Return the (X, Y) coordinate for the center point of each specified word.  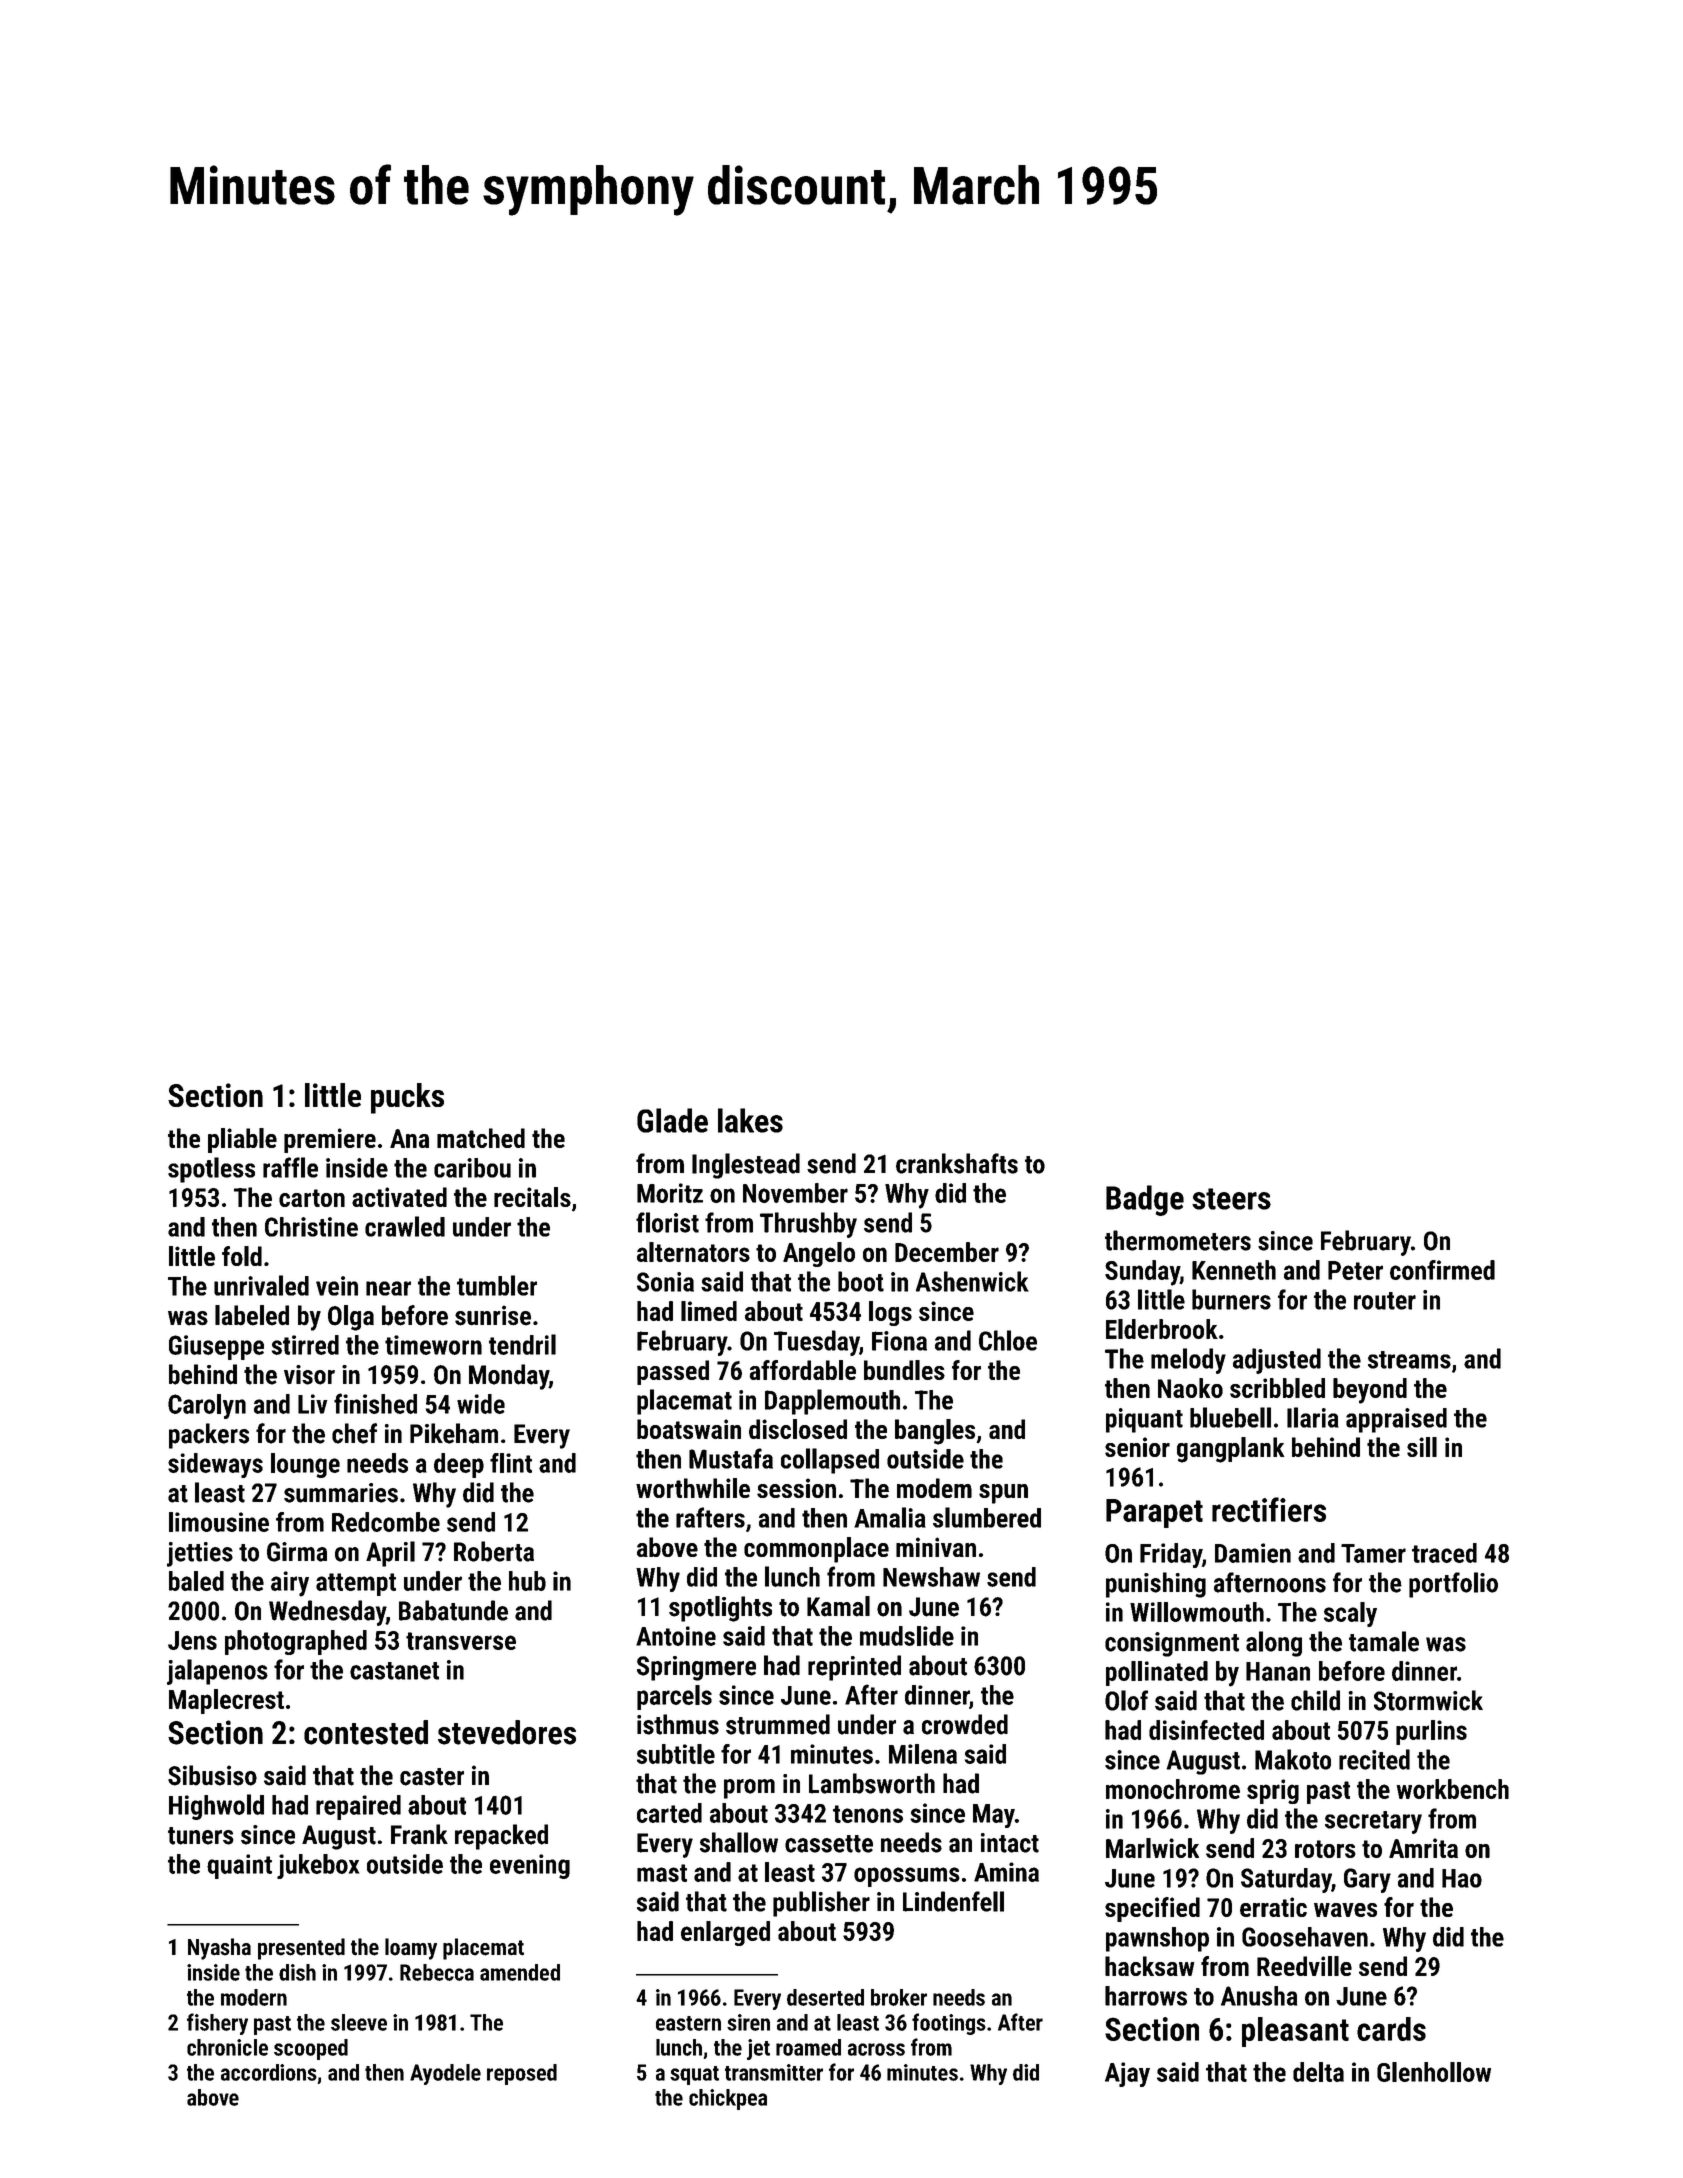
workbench (1452, 1789)
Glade (672, 1120)
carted (669, 1813)
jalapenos (217, 1672)
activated (399, 1197)
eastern (688, 2023)
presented (301, 1949)
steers (1231, 1199)
